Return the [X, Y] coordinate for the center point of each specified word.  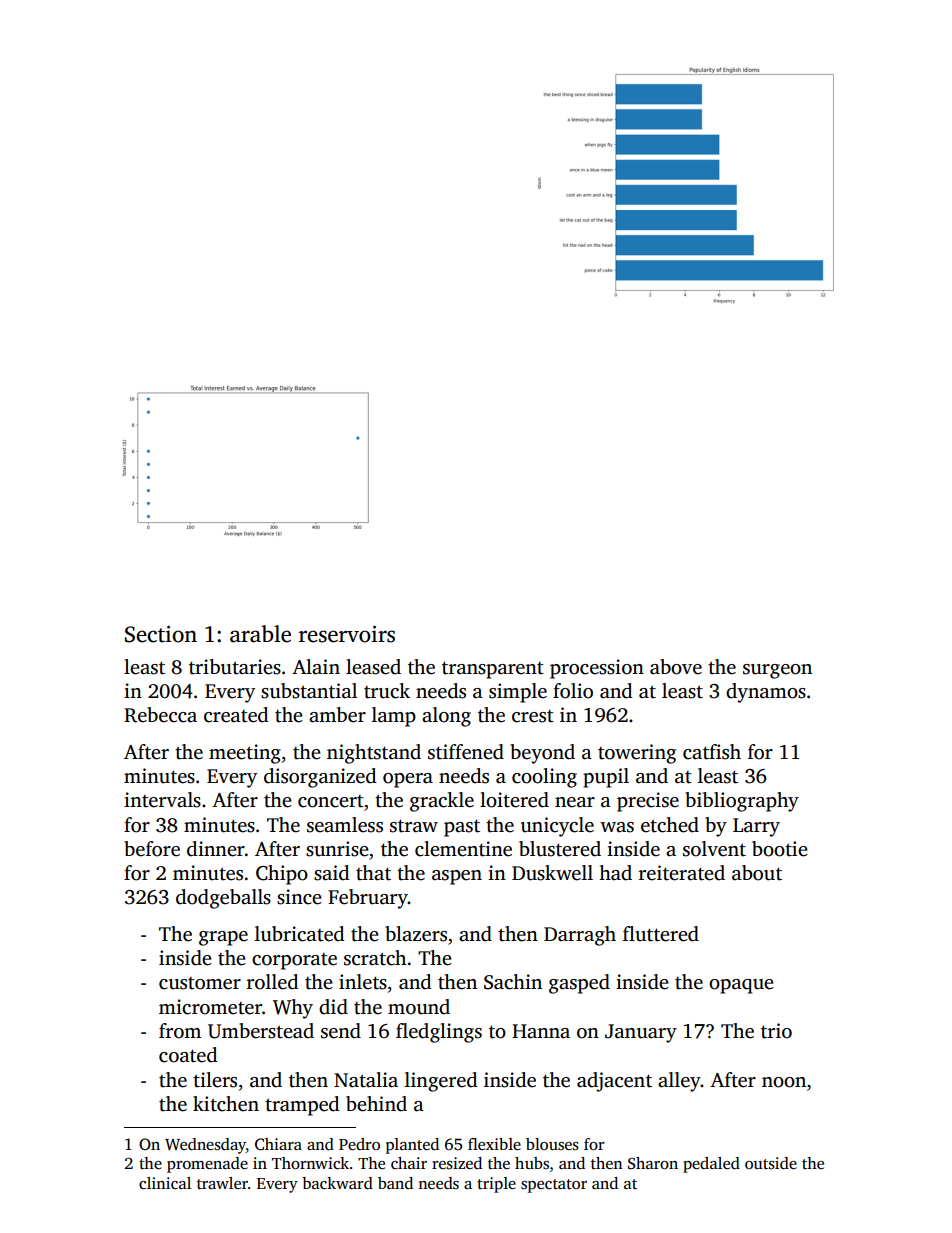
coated [188, 1055]
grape [223, 938]
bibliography [742, 802]
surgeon [777, 671]
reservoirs [347, 634]
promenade [207, 1165]
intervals [162, 800]
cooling [544, 778]
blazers [416, 934]
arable [260, 634]
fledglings [439, 1033]
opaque [741, 986]
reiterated [682, 873]
